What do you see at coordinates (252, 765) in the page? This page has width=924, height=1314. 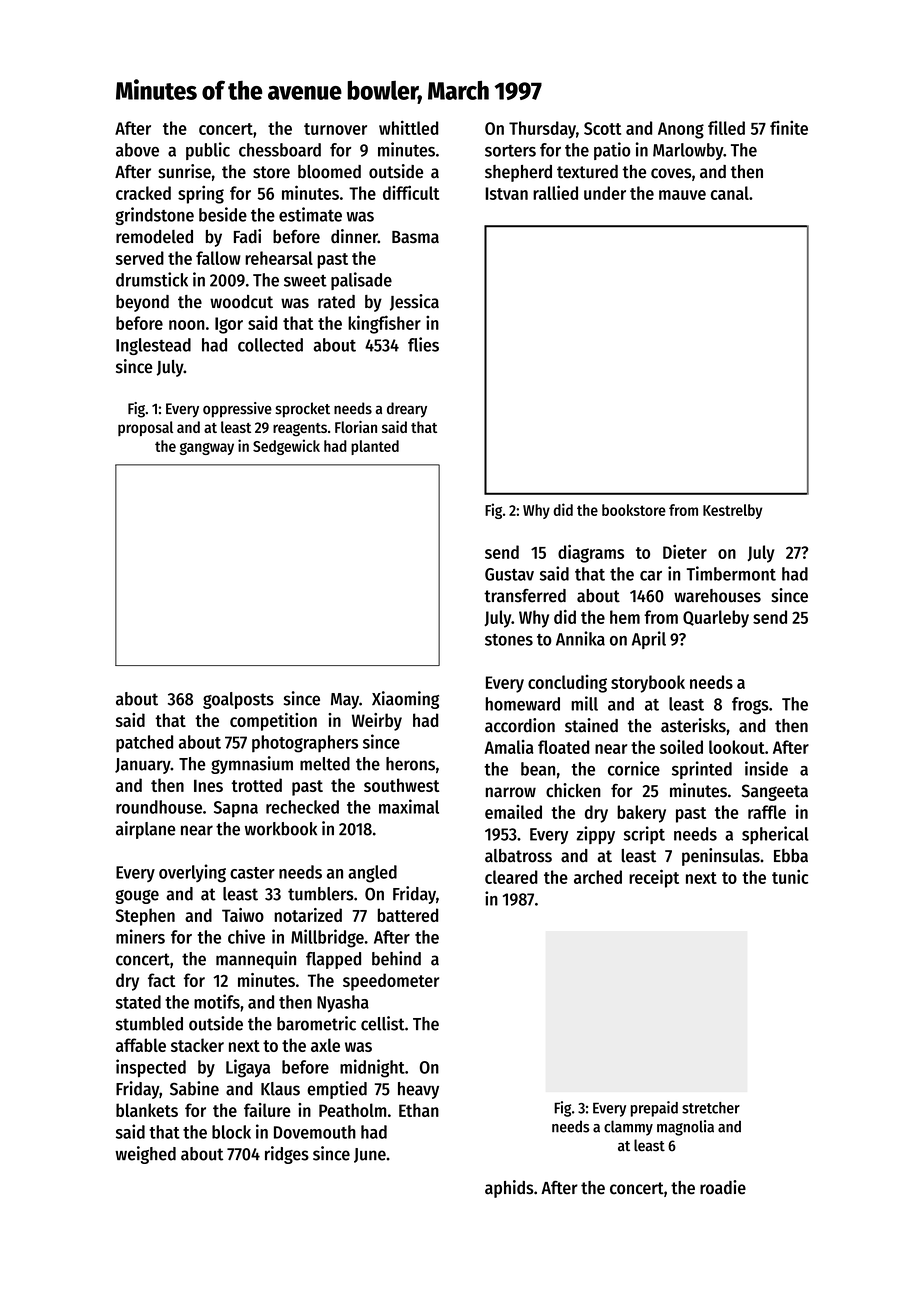 I see `gymnasium` at bounding box center [252, 765].
